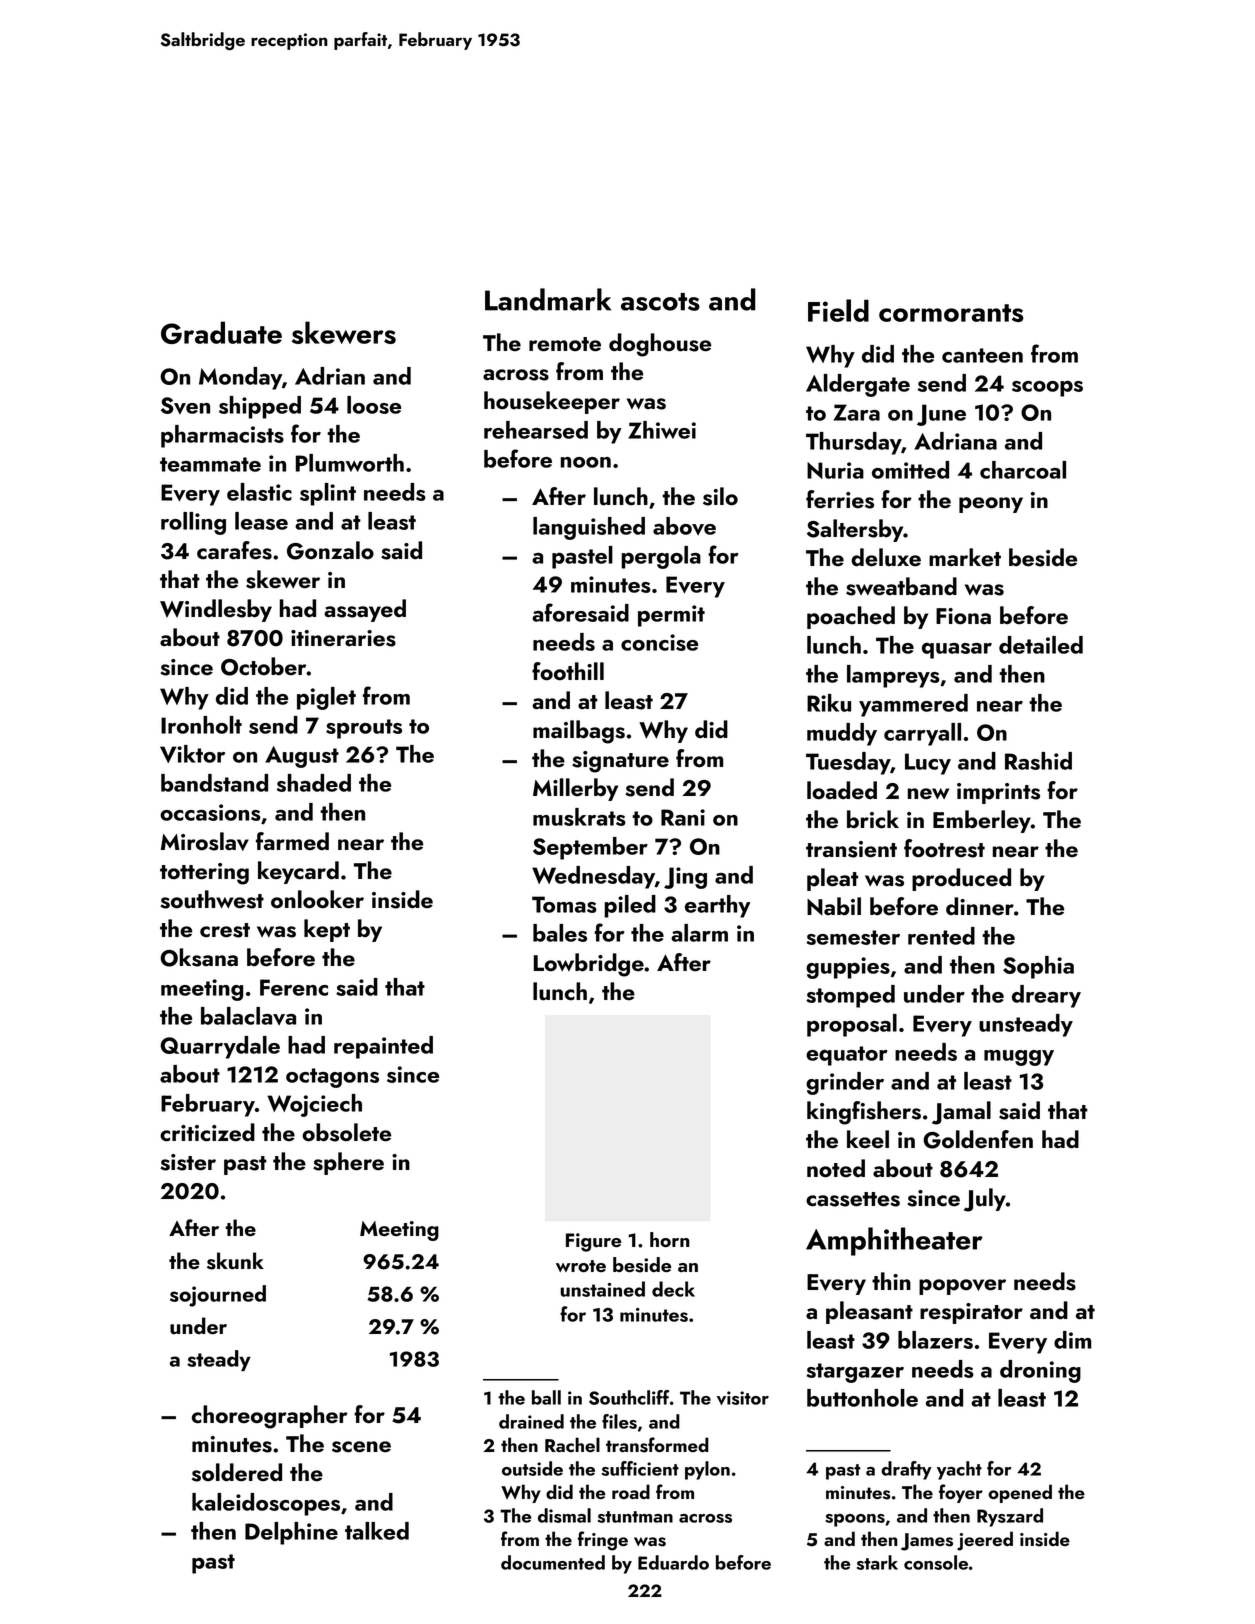  I want to click on repainted, so click(383, 1047).
